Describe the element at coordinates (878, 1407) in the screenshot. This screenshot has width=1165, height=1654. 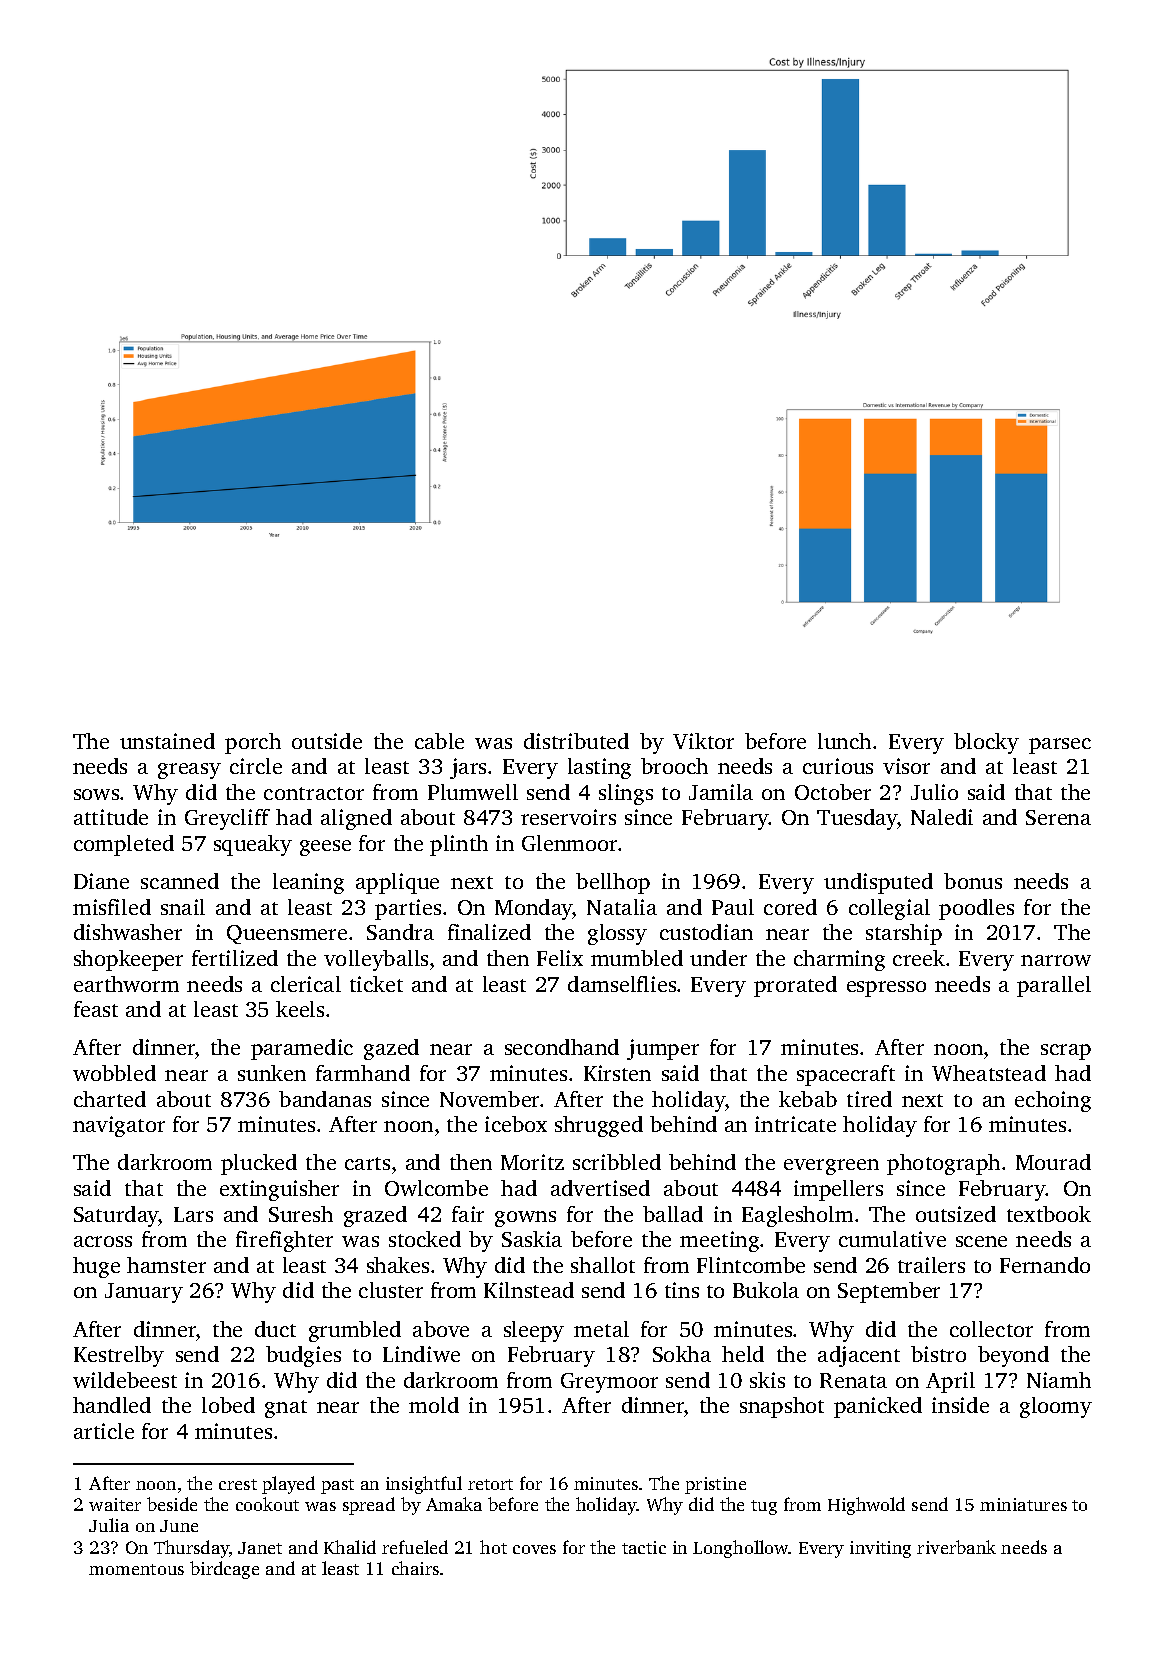
I see `panicked` at that location.
